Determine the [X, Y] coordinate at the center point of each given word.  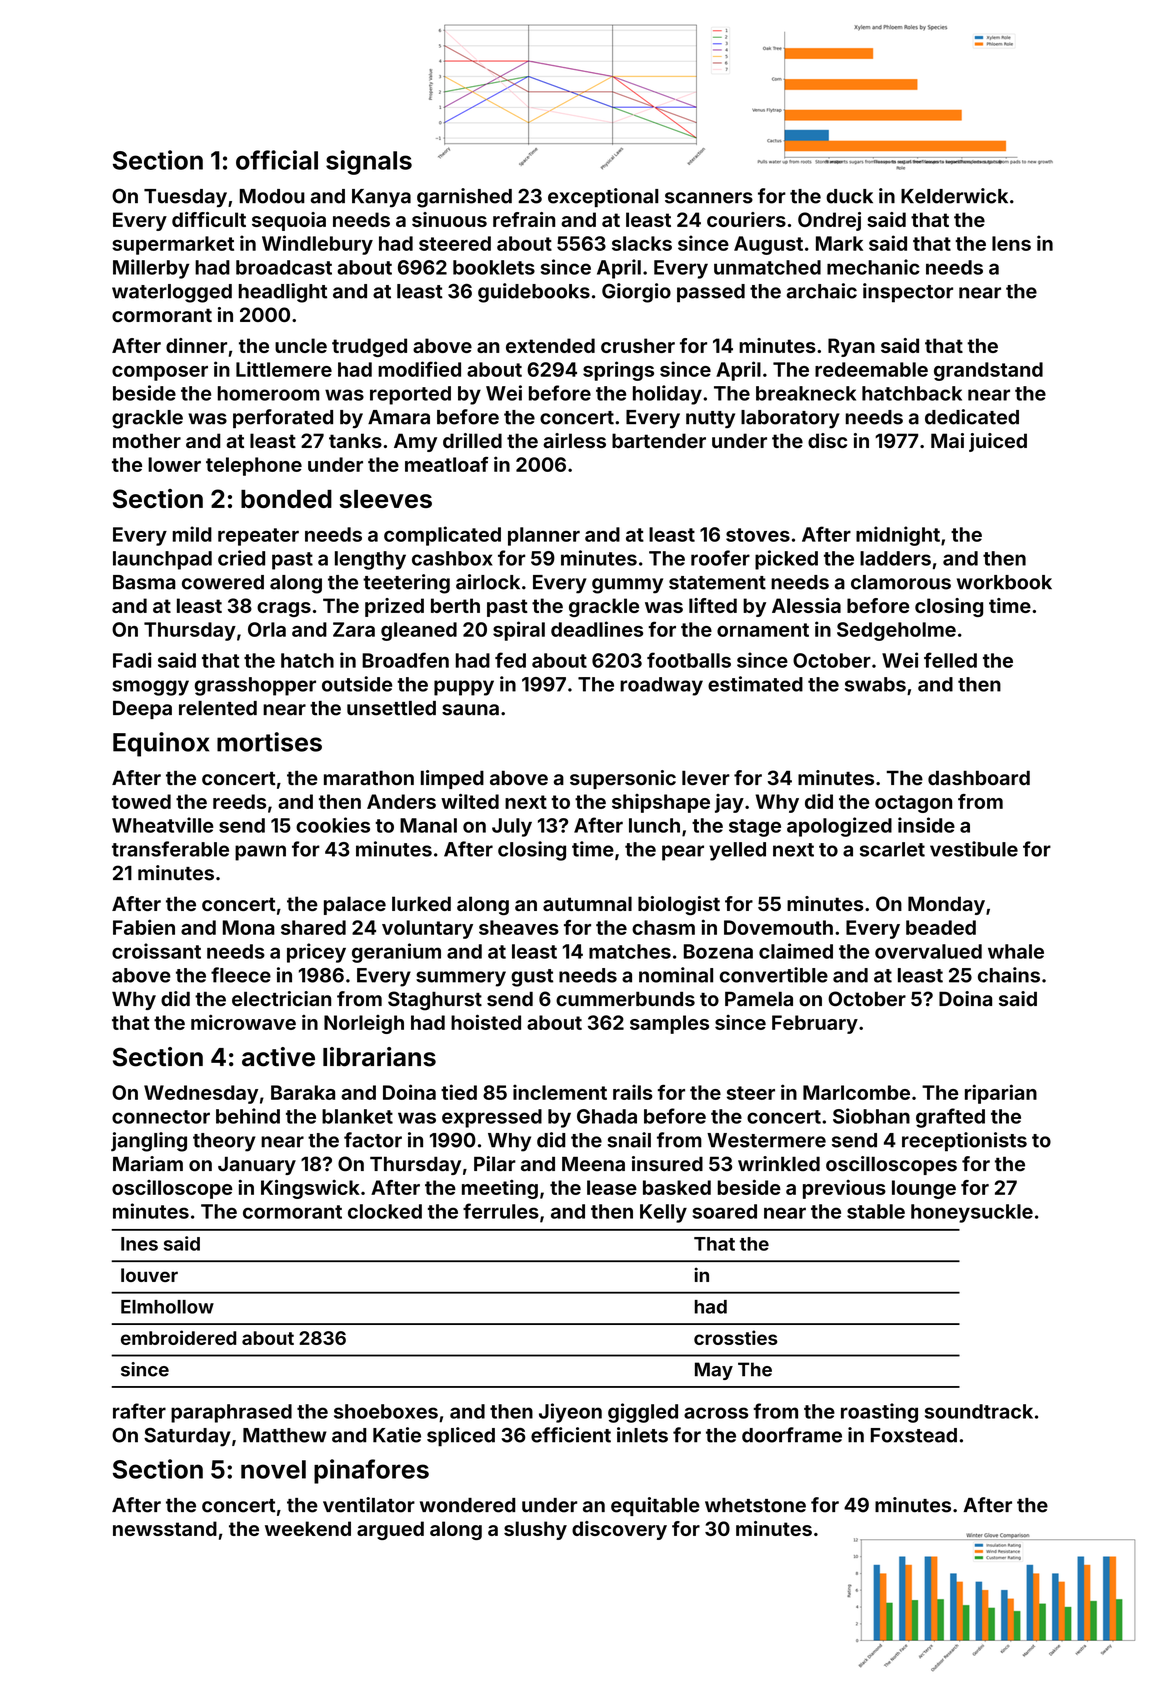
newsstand [165, 1528]
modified [419, 369]
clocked [385, 1211]
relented [218, 708]
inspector [908, 293]
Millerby [151, 269]
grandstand [988, 371]
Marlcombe [856, 1092]
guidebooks [534, 293]
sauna [470, 710]
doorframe [792, 1435]
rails [633, 1092]
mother [147, 440]
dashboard [979, 778]
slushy [535, 1530]
